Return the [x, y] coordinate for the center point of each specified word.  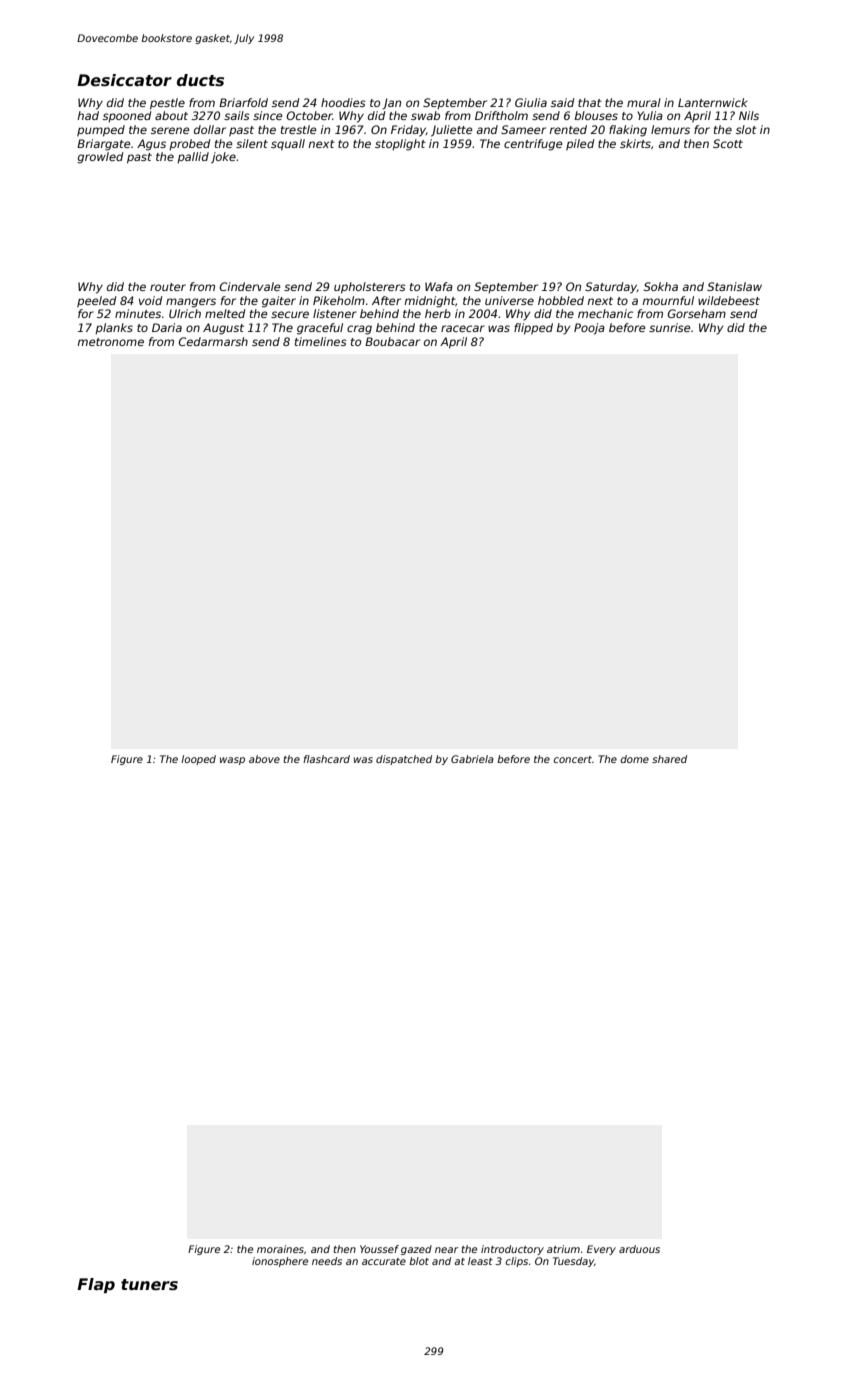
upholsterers [370, 288]
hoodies [343, 102]
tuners [149, 1285]
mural [644, 102]
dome [635, 759]
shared [669, 759]
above [264, 759]
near [447, 1250]
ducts [200, 80]
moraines [280, 1249]
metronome [110, 342]
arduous [639, 1249]
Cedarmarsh [213, 341]
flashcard [326, 759]
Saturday [611, 288]
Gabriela [472, 759]
